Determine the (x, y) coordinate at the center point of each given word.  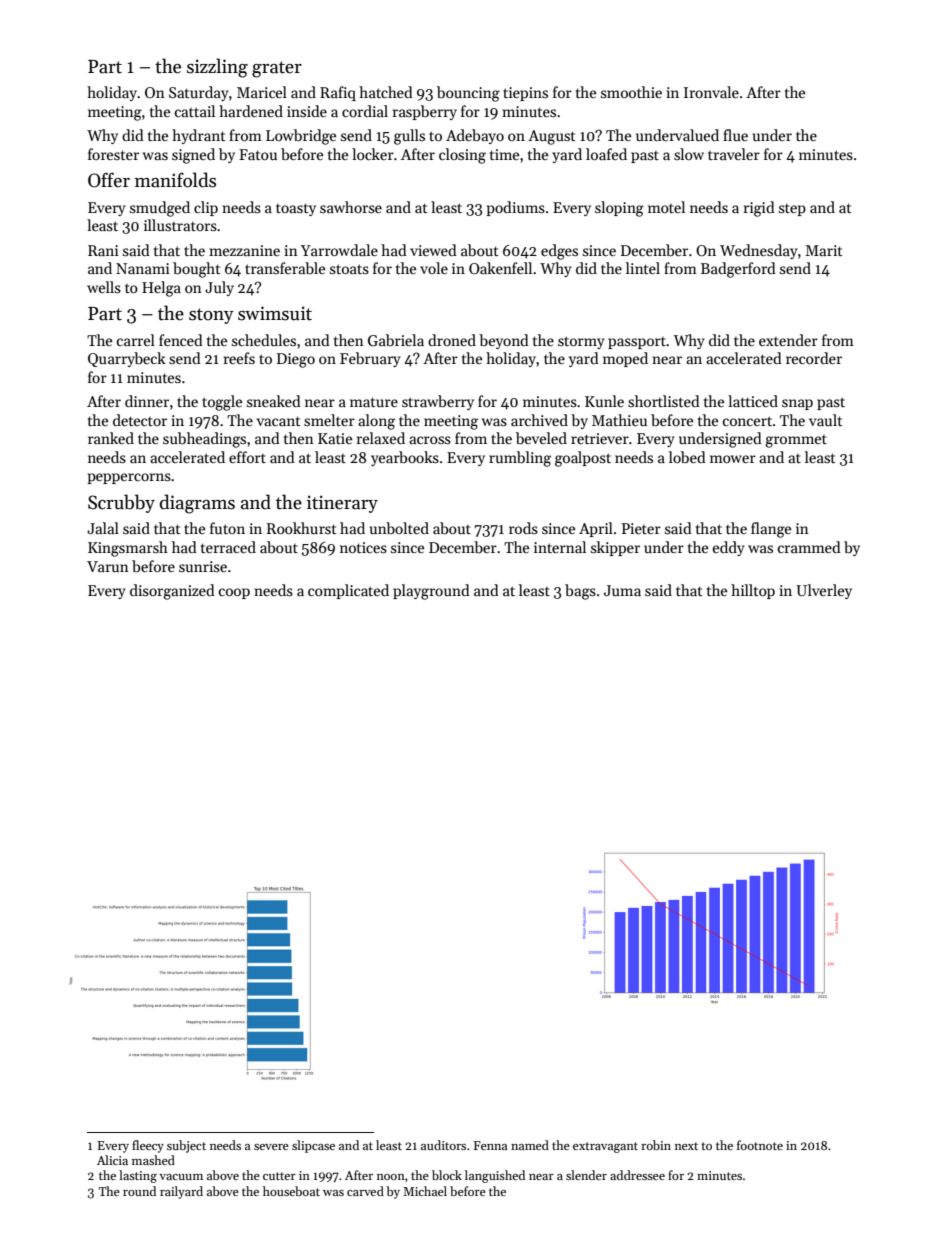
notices (363, 547)
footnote (760, 1145)
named (530, 1145)
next (686, 1146)
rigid (759, 209)
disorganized (172, 592)
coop (234, 593)
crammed (809, 547)
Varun (108, 566)
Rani (103, 250)
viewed (433, 250)
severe (271, 1147)
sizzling (217, 68)
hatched (386, 92)
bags (580, 592)
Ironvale (711, 92)
